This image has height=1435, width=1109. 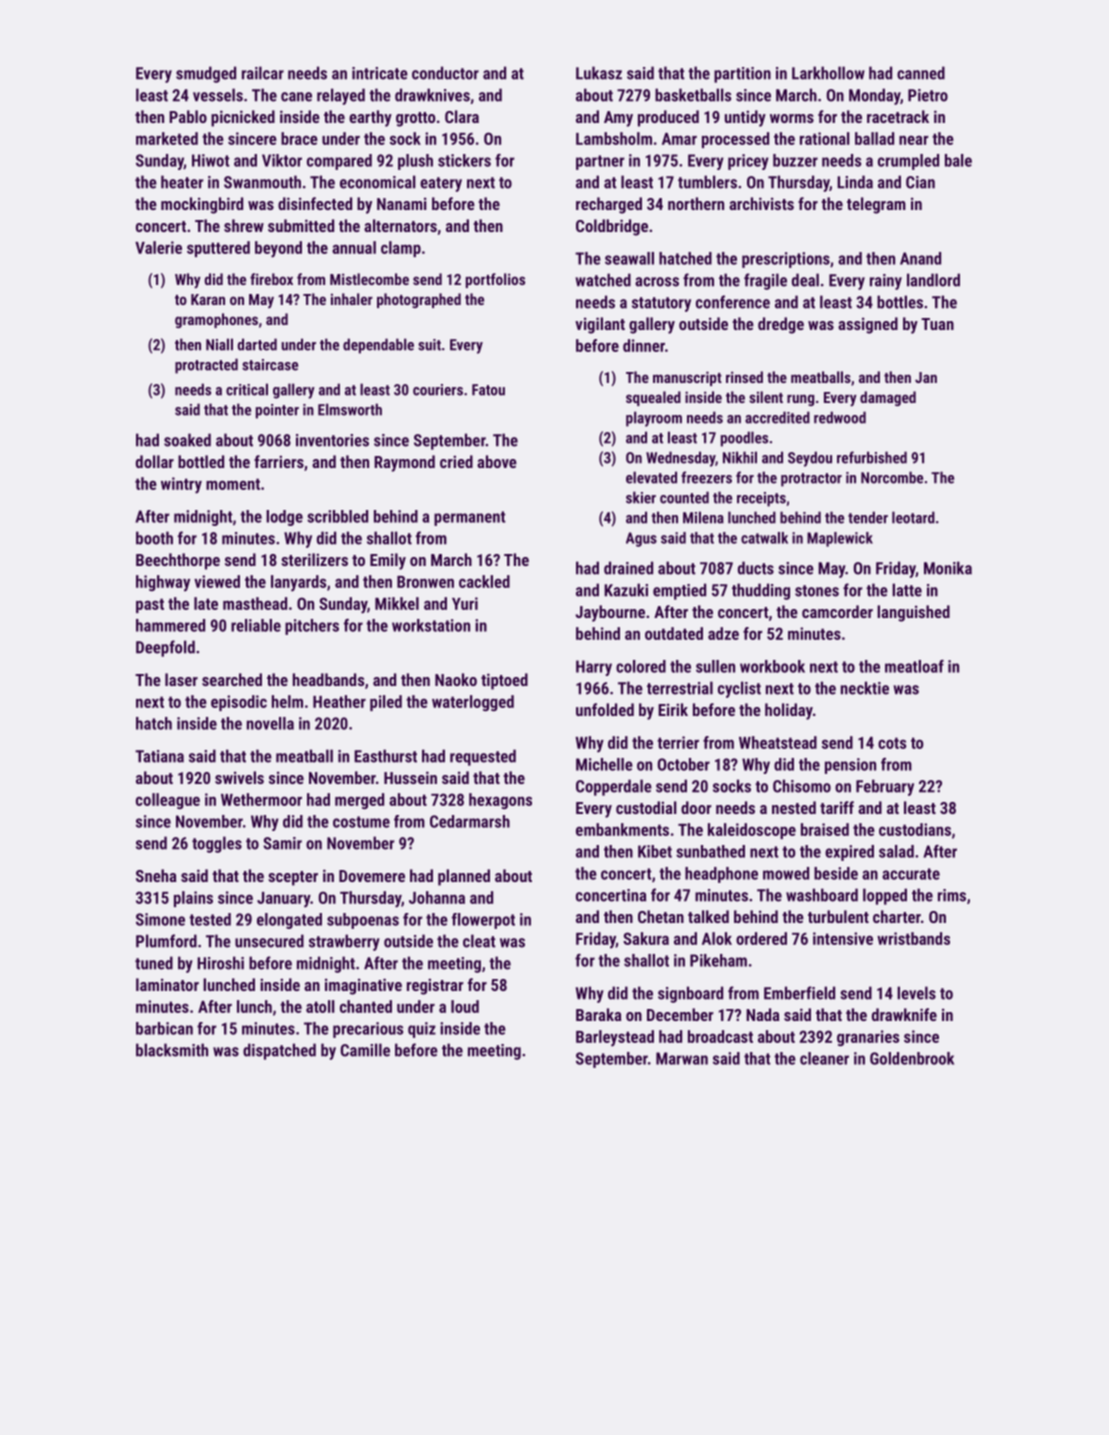 What do you see at coordinates (674, 633) in the image?
I see `outdated` at bounding box center [674, 633].
